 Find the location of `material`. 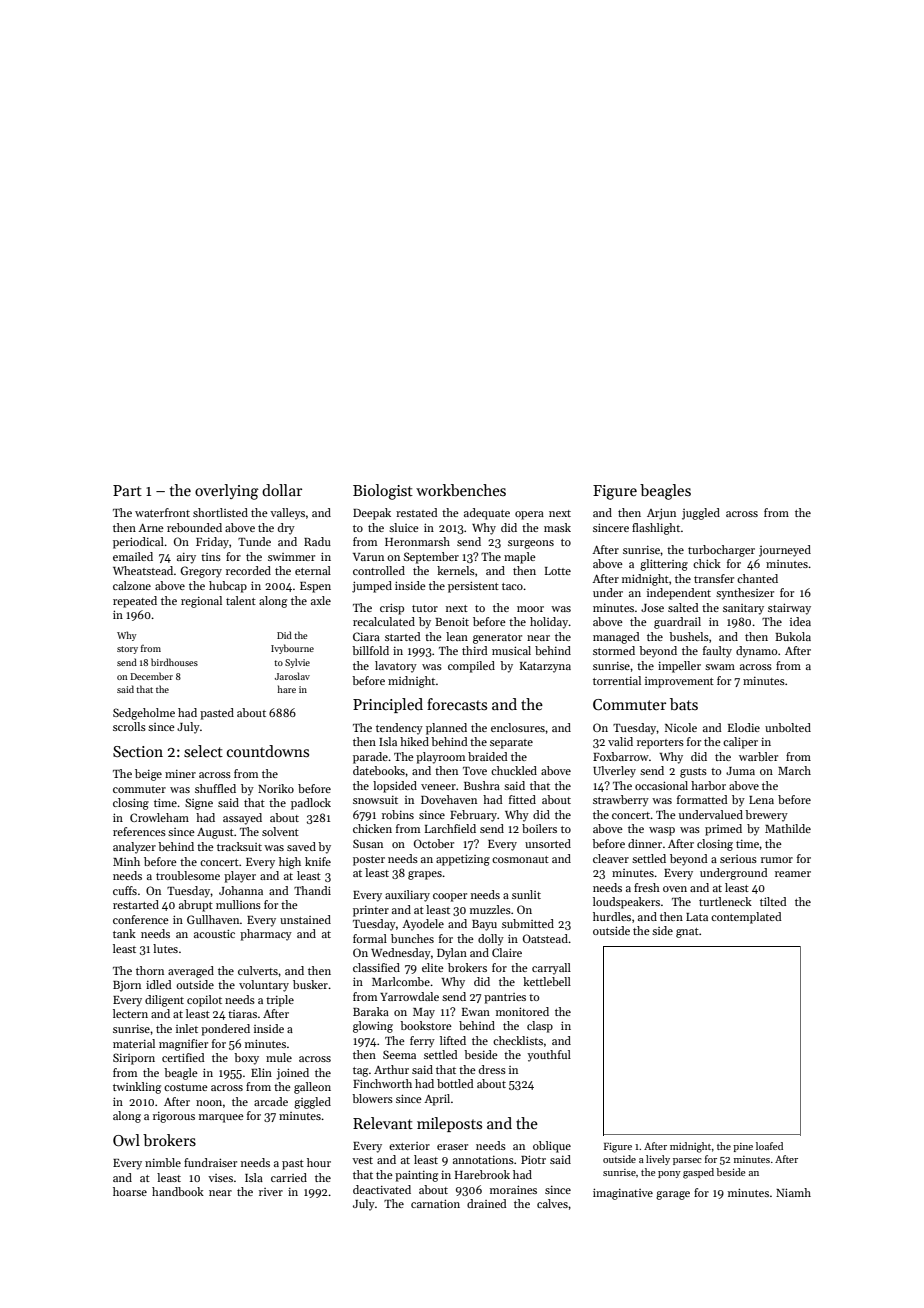

material is located at coordinates (134, 1043).
